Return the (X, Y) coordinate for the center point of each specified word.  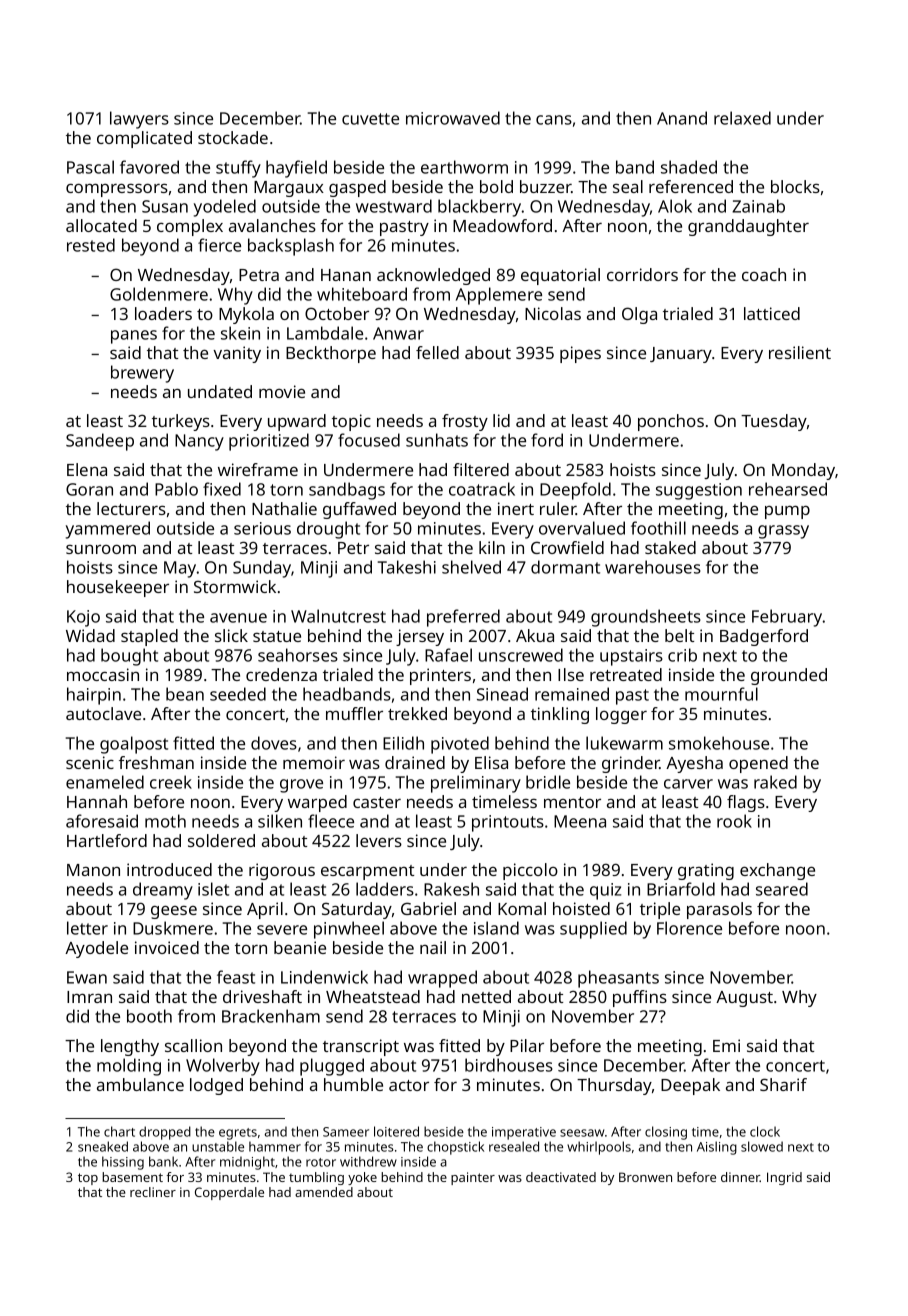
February (787, 618)
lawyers (139, 120)
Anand (682, 118)
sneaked (103, 1146)
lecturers (131, 508)
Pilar (527, 1045)
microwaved (453, 118)
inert (516, 508)
